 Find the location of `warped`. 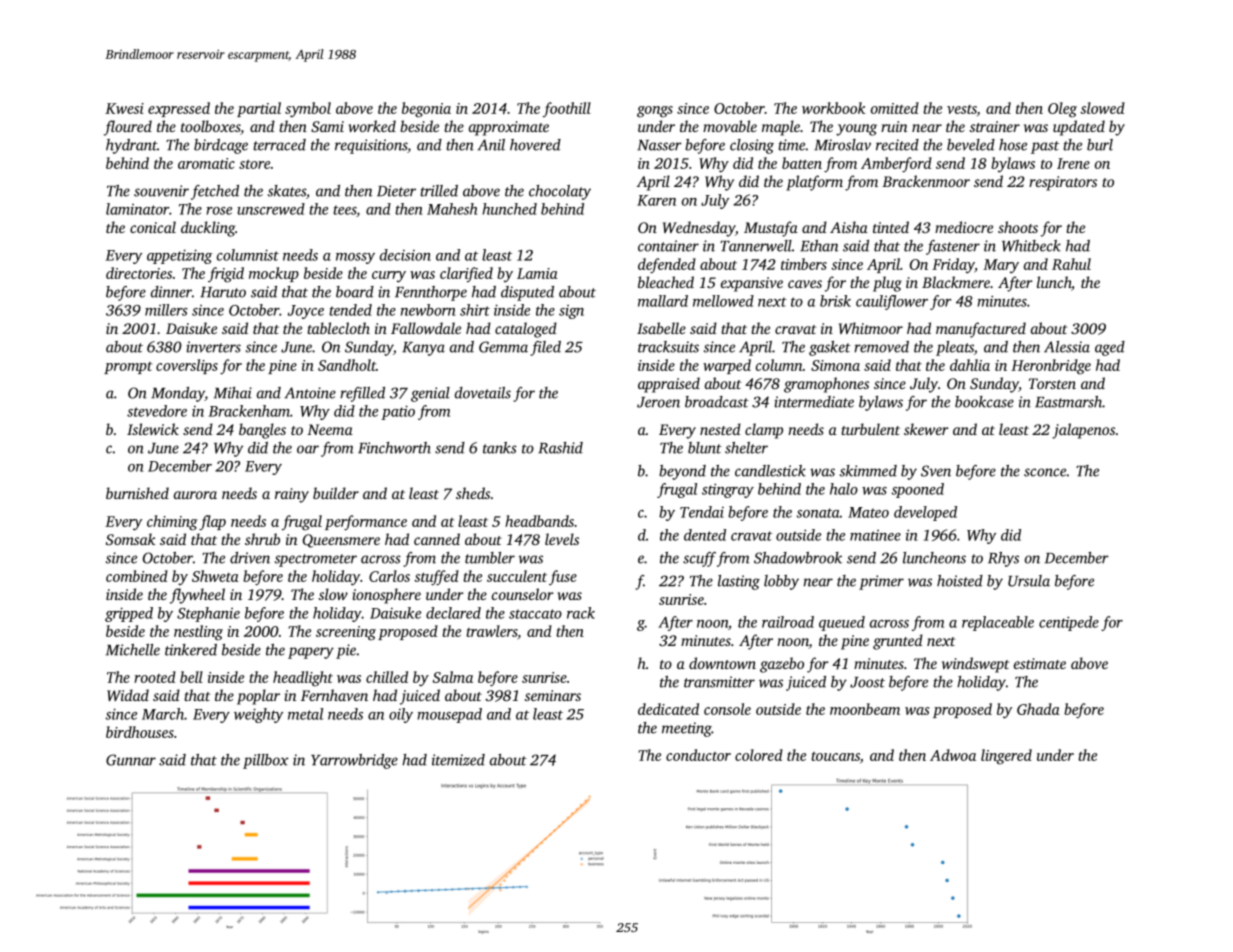

warped is located at coordinates (727, 366).
